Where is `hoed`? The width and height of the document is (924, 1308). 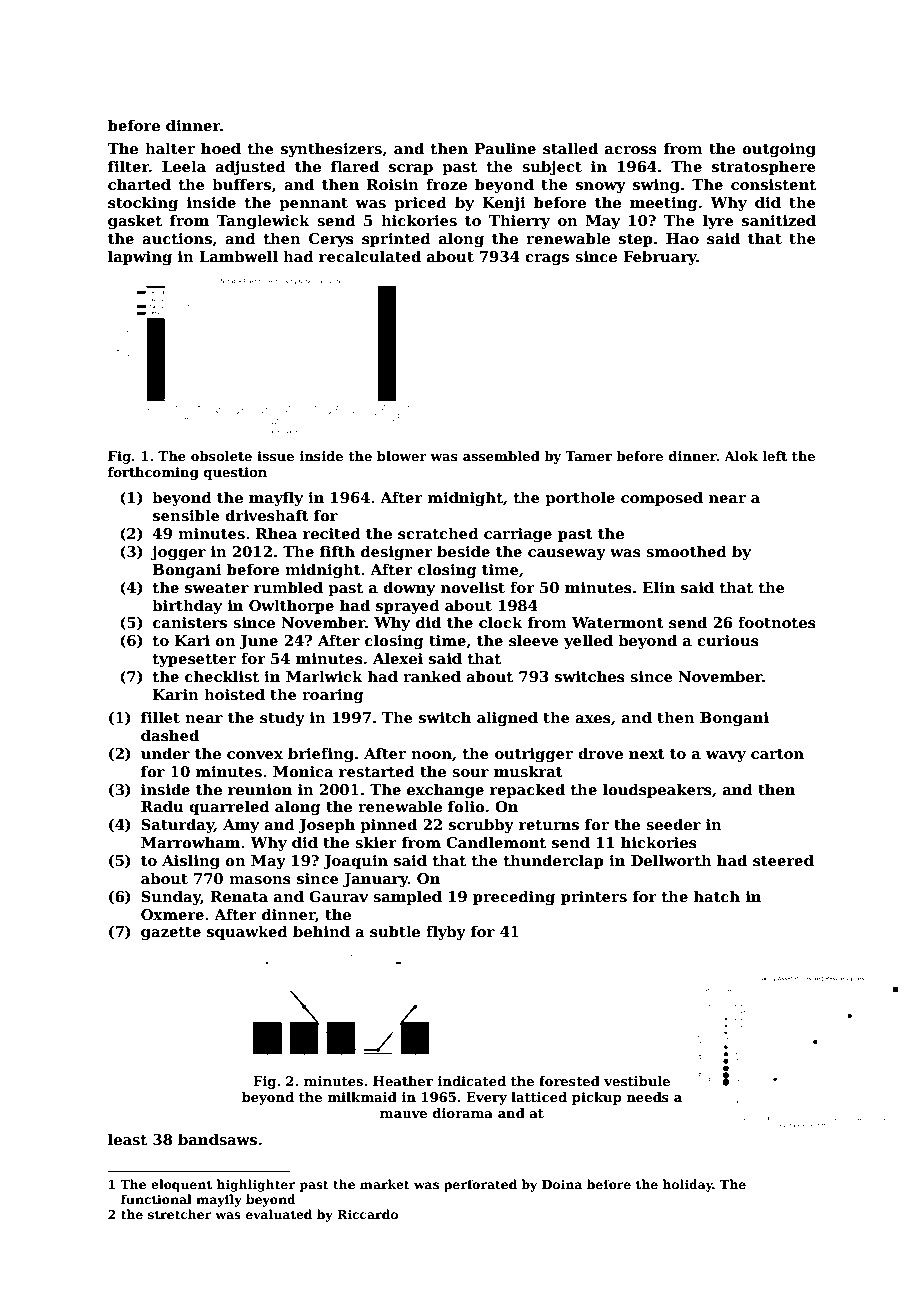
hoed is located at coordinates (221, 148).
